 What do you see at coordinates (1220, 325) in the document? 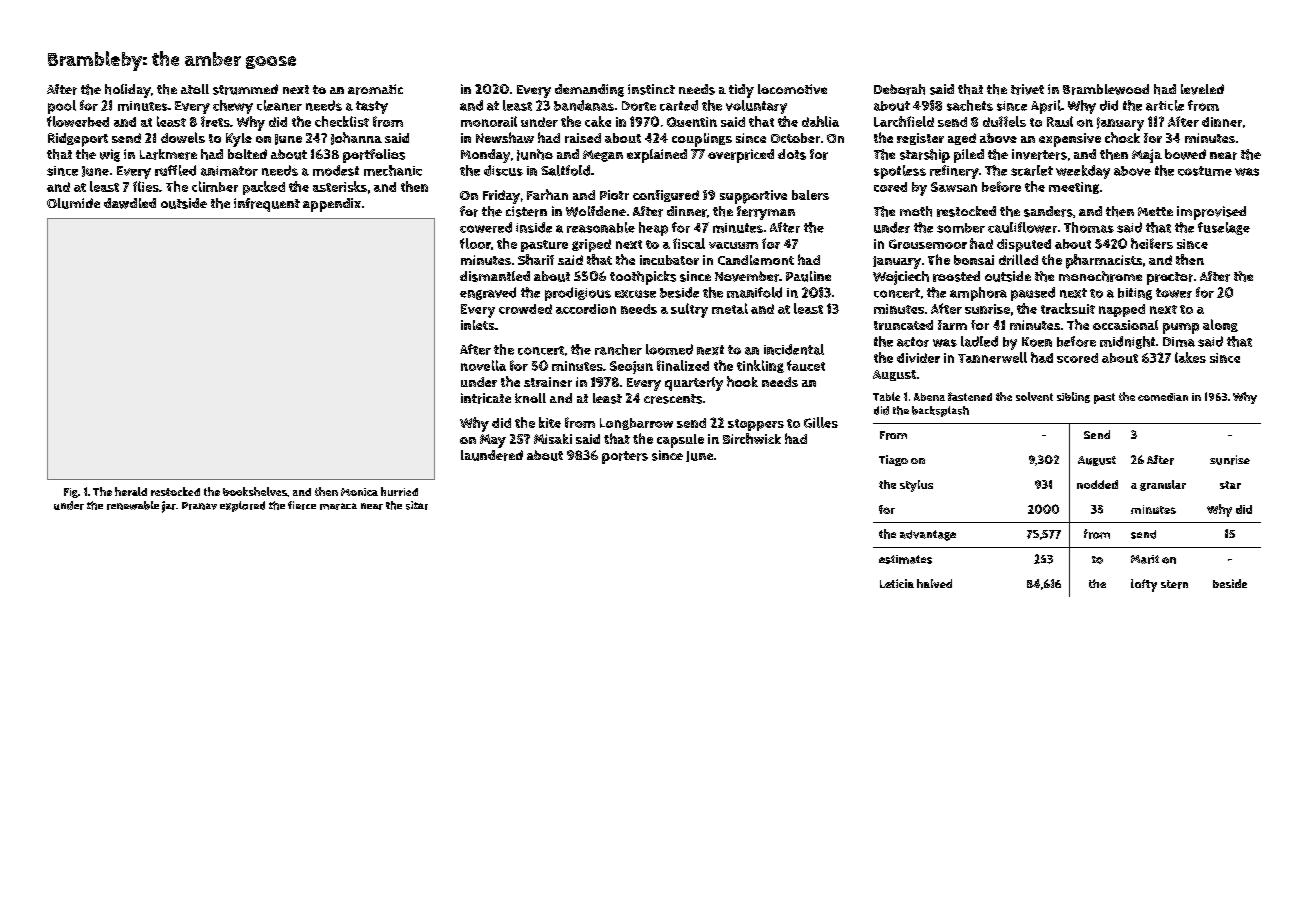
I see `along` at bounding box center [1220, 325].
